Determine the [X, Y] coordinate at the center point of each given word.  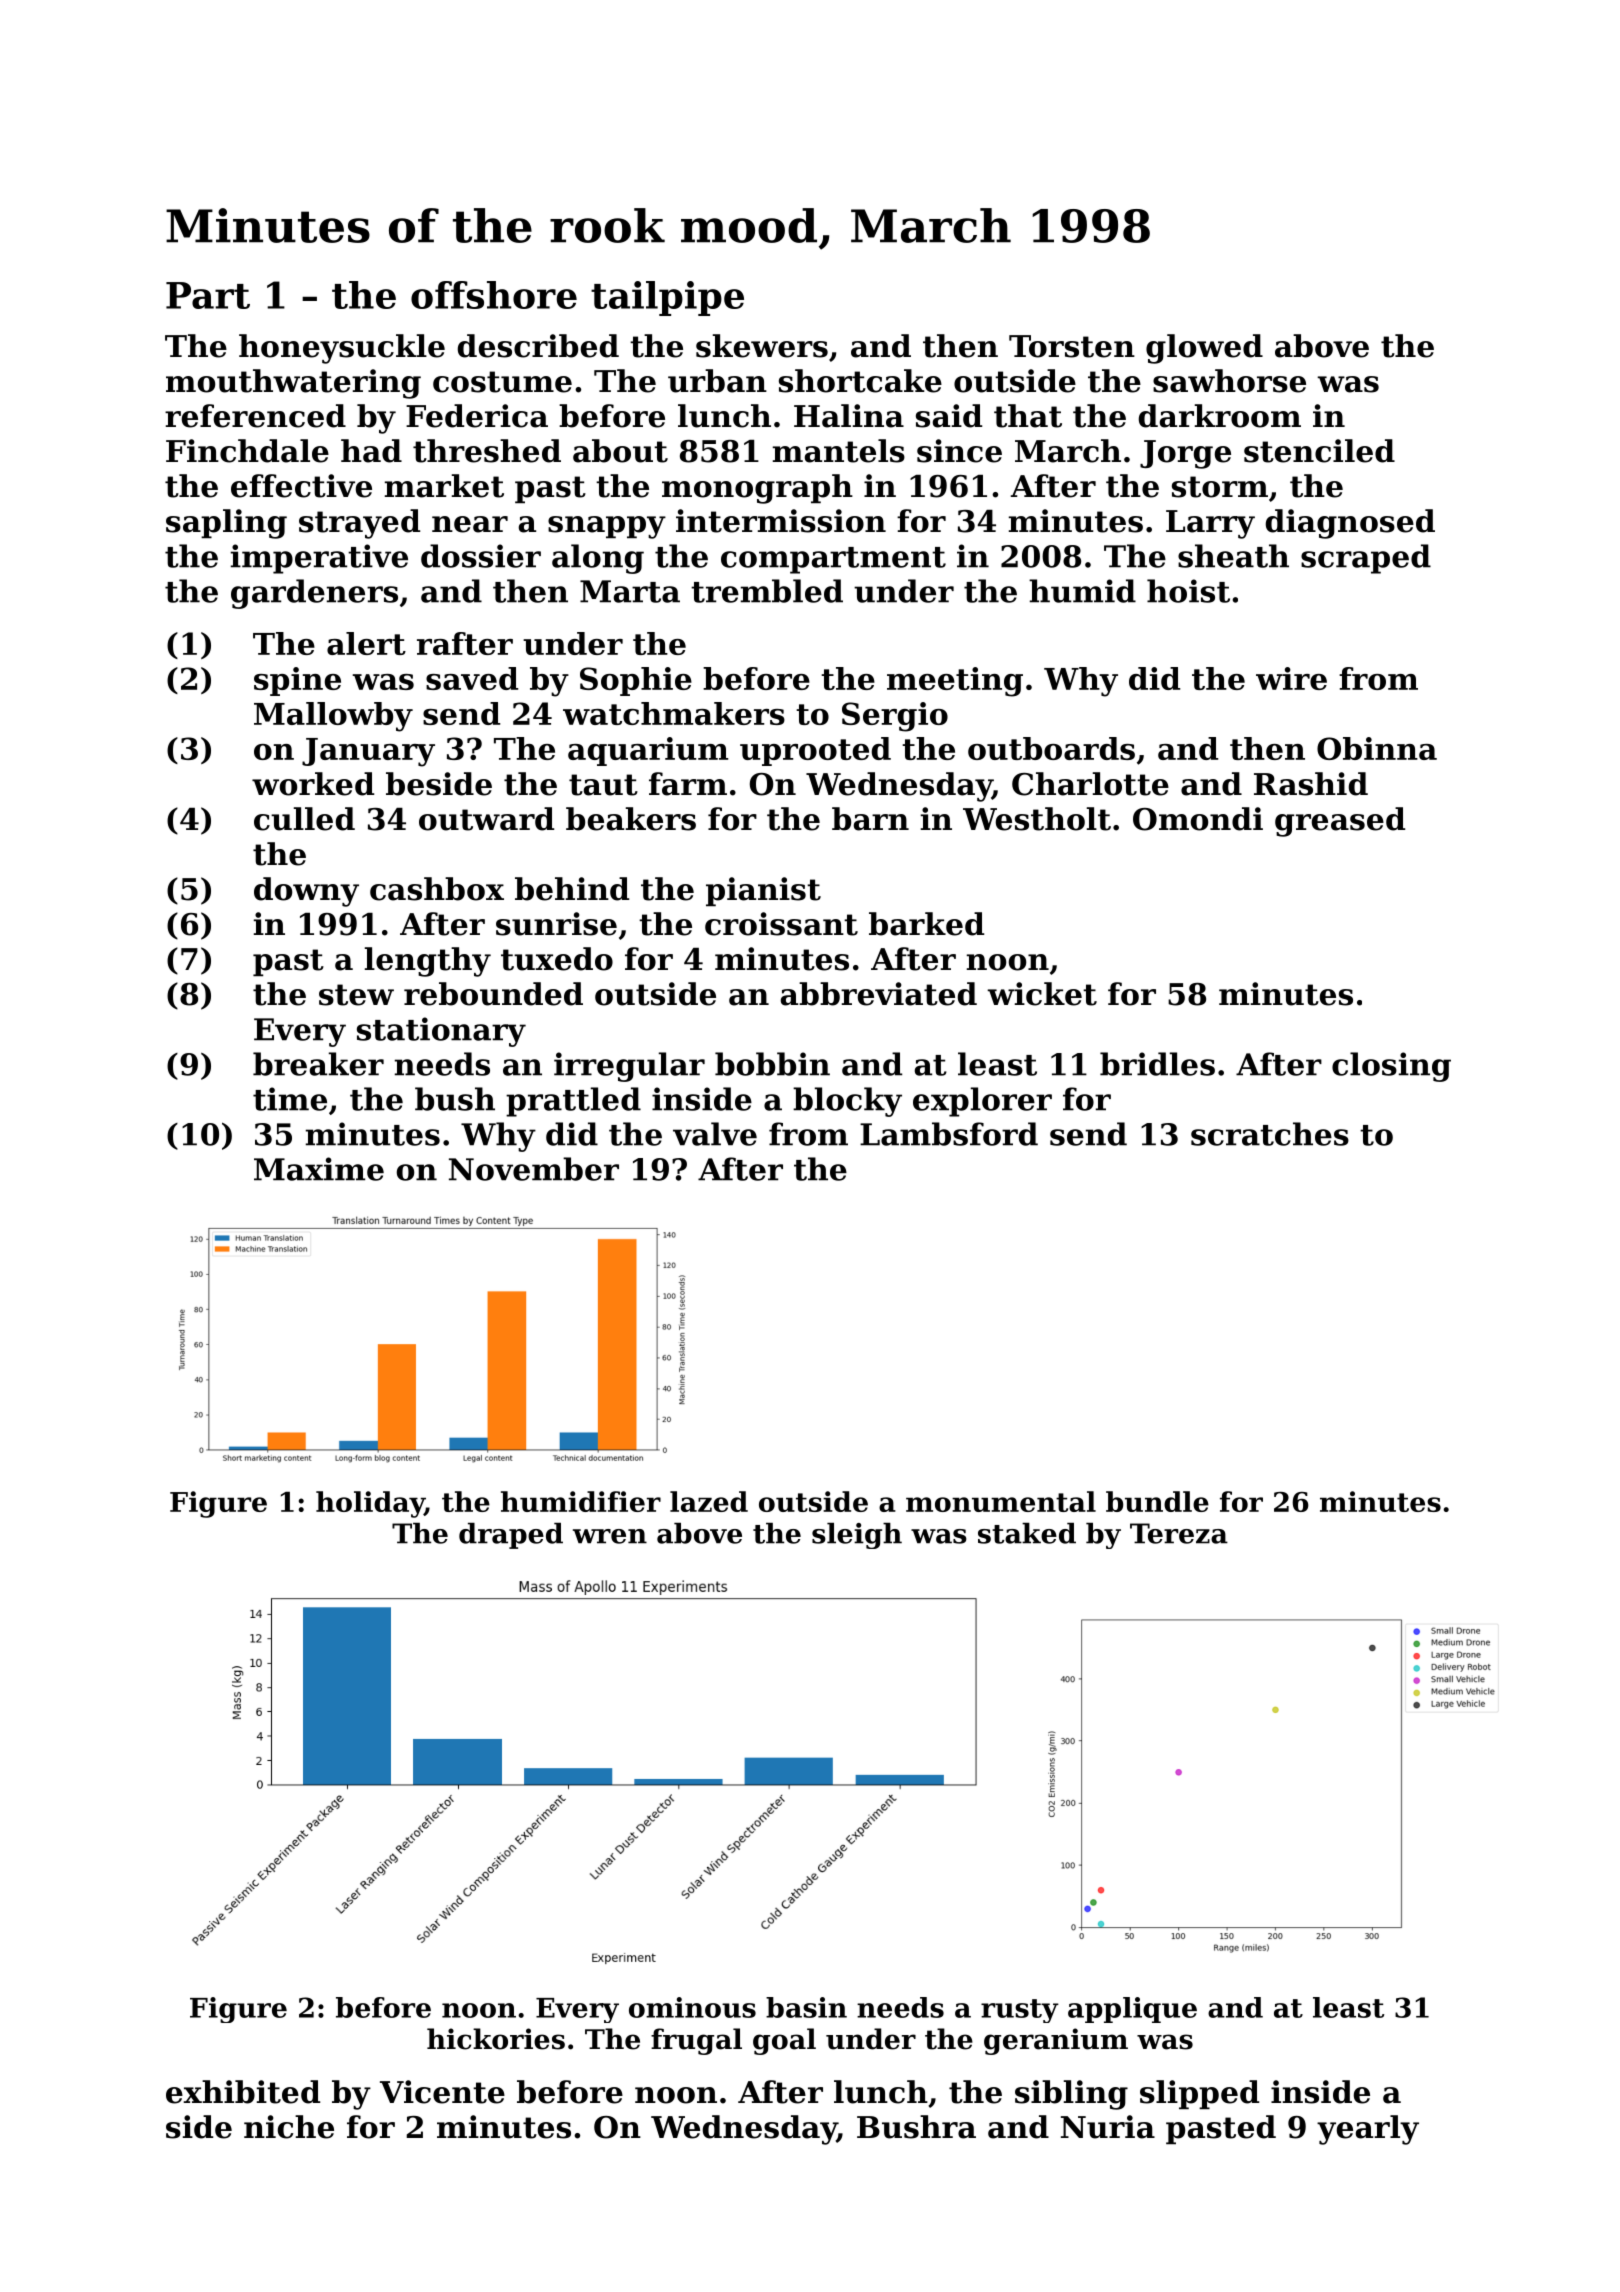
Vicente [442, 2092]
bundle [1157, 1501]
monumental [1001, 1501]
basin [806, 2007]
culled [304, 819]
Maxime [319, 1169]
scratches [1270, 1134]
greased [1340, 822]
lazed [709, 1501]
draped [511, 1536]
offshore [494, 295]
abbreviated [879, 994]
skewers [762, 346]
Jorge [1185, 454]
